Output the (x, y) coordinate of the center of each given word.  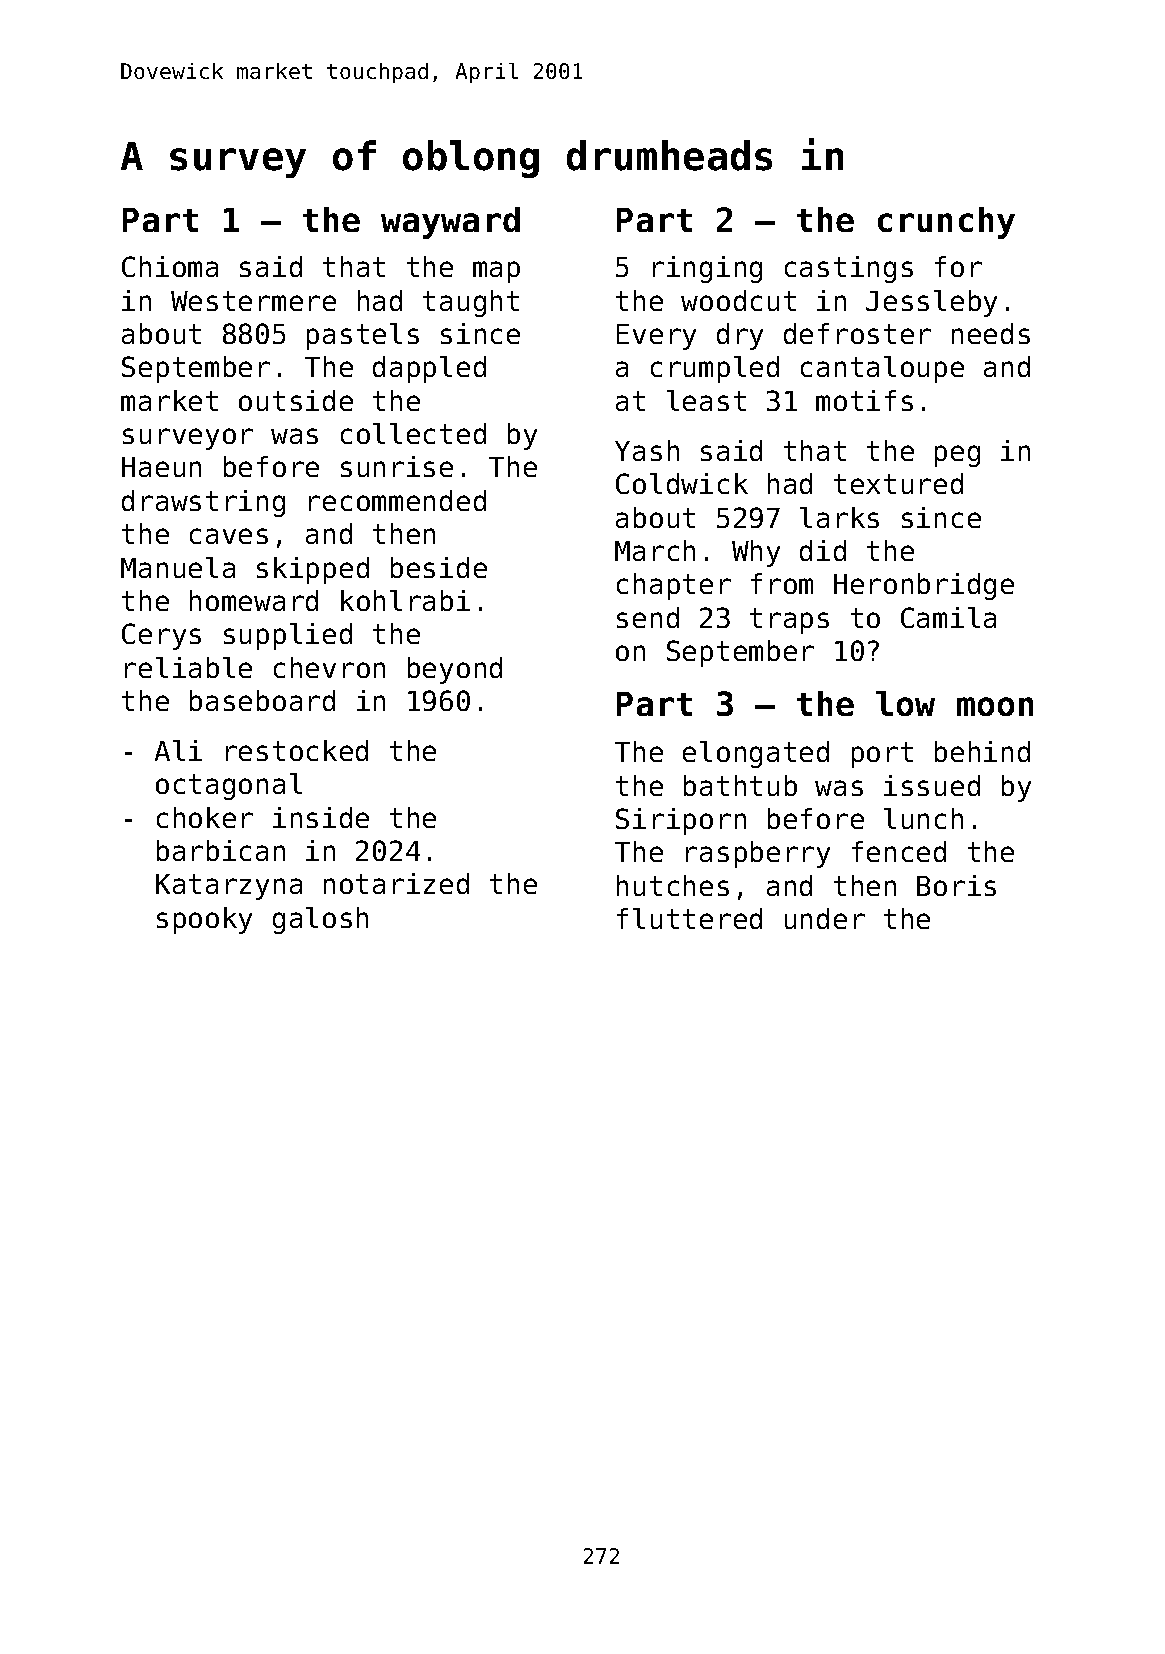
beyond (455, 670)
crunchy (946, 223)
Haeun (161, 467)
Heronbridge (924, 586)
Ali (178, 750)
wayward (450, 223)
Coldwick (682, 483)
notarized (396, 883)
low (905, 703)
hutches (673, 885)
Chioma (170, 266)
